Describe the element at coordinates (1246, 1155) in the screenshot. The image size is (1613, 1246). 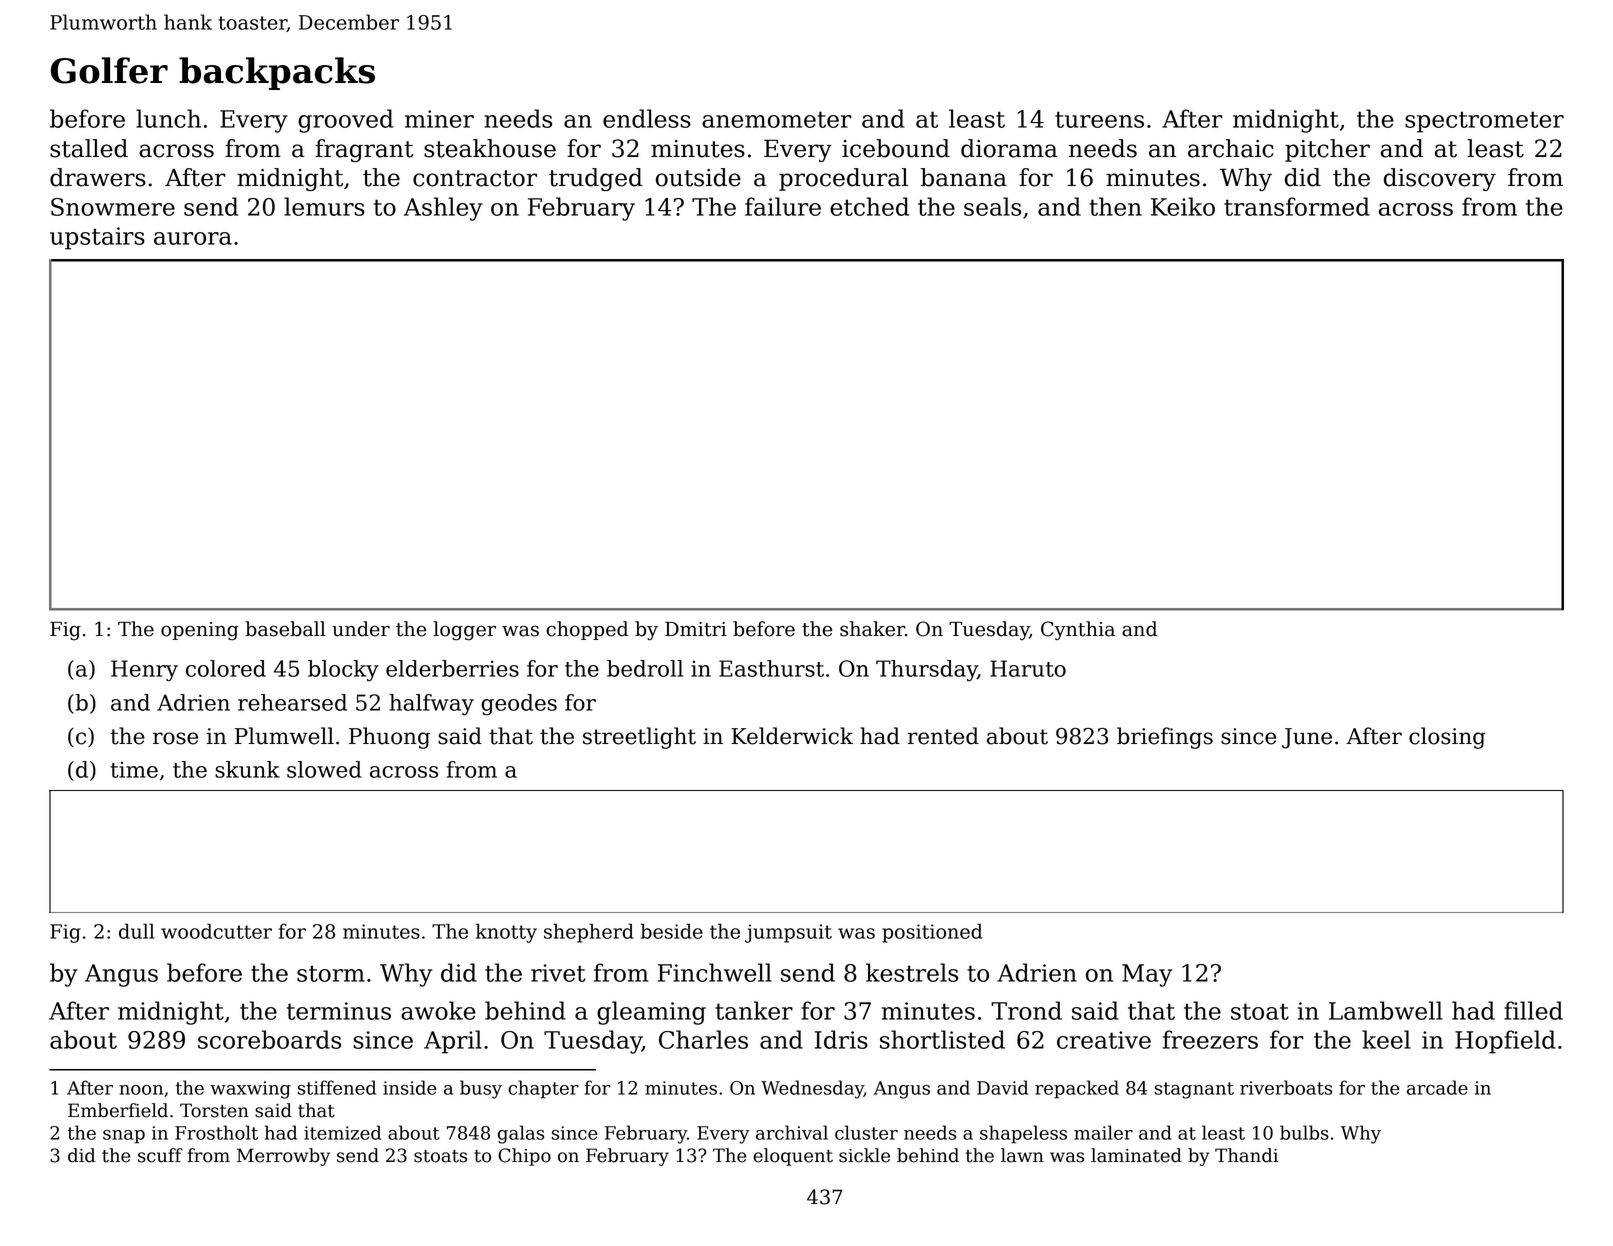
I see `Thandi` at that location.
